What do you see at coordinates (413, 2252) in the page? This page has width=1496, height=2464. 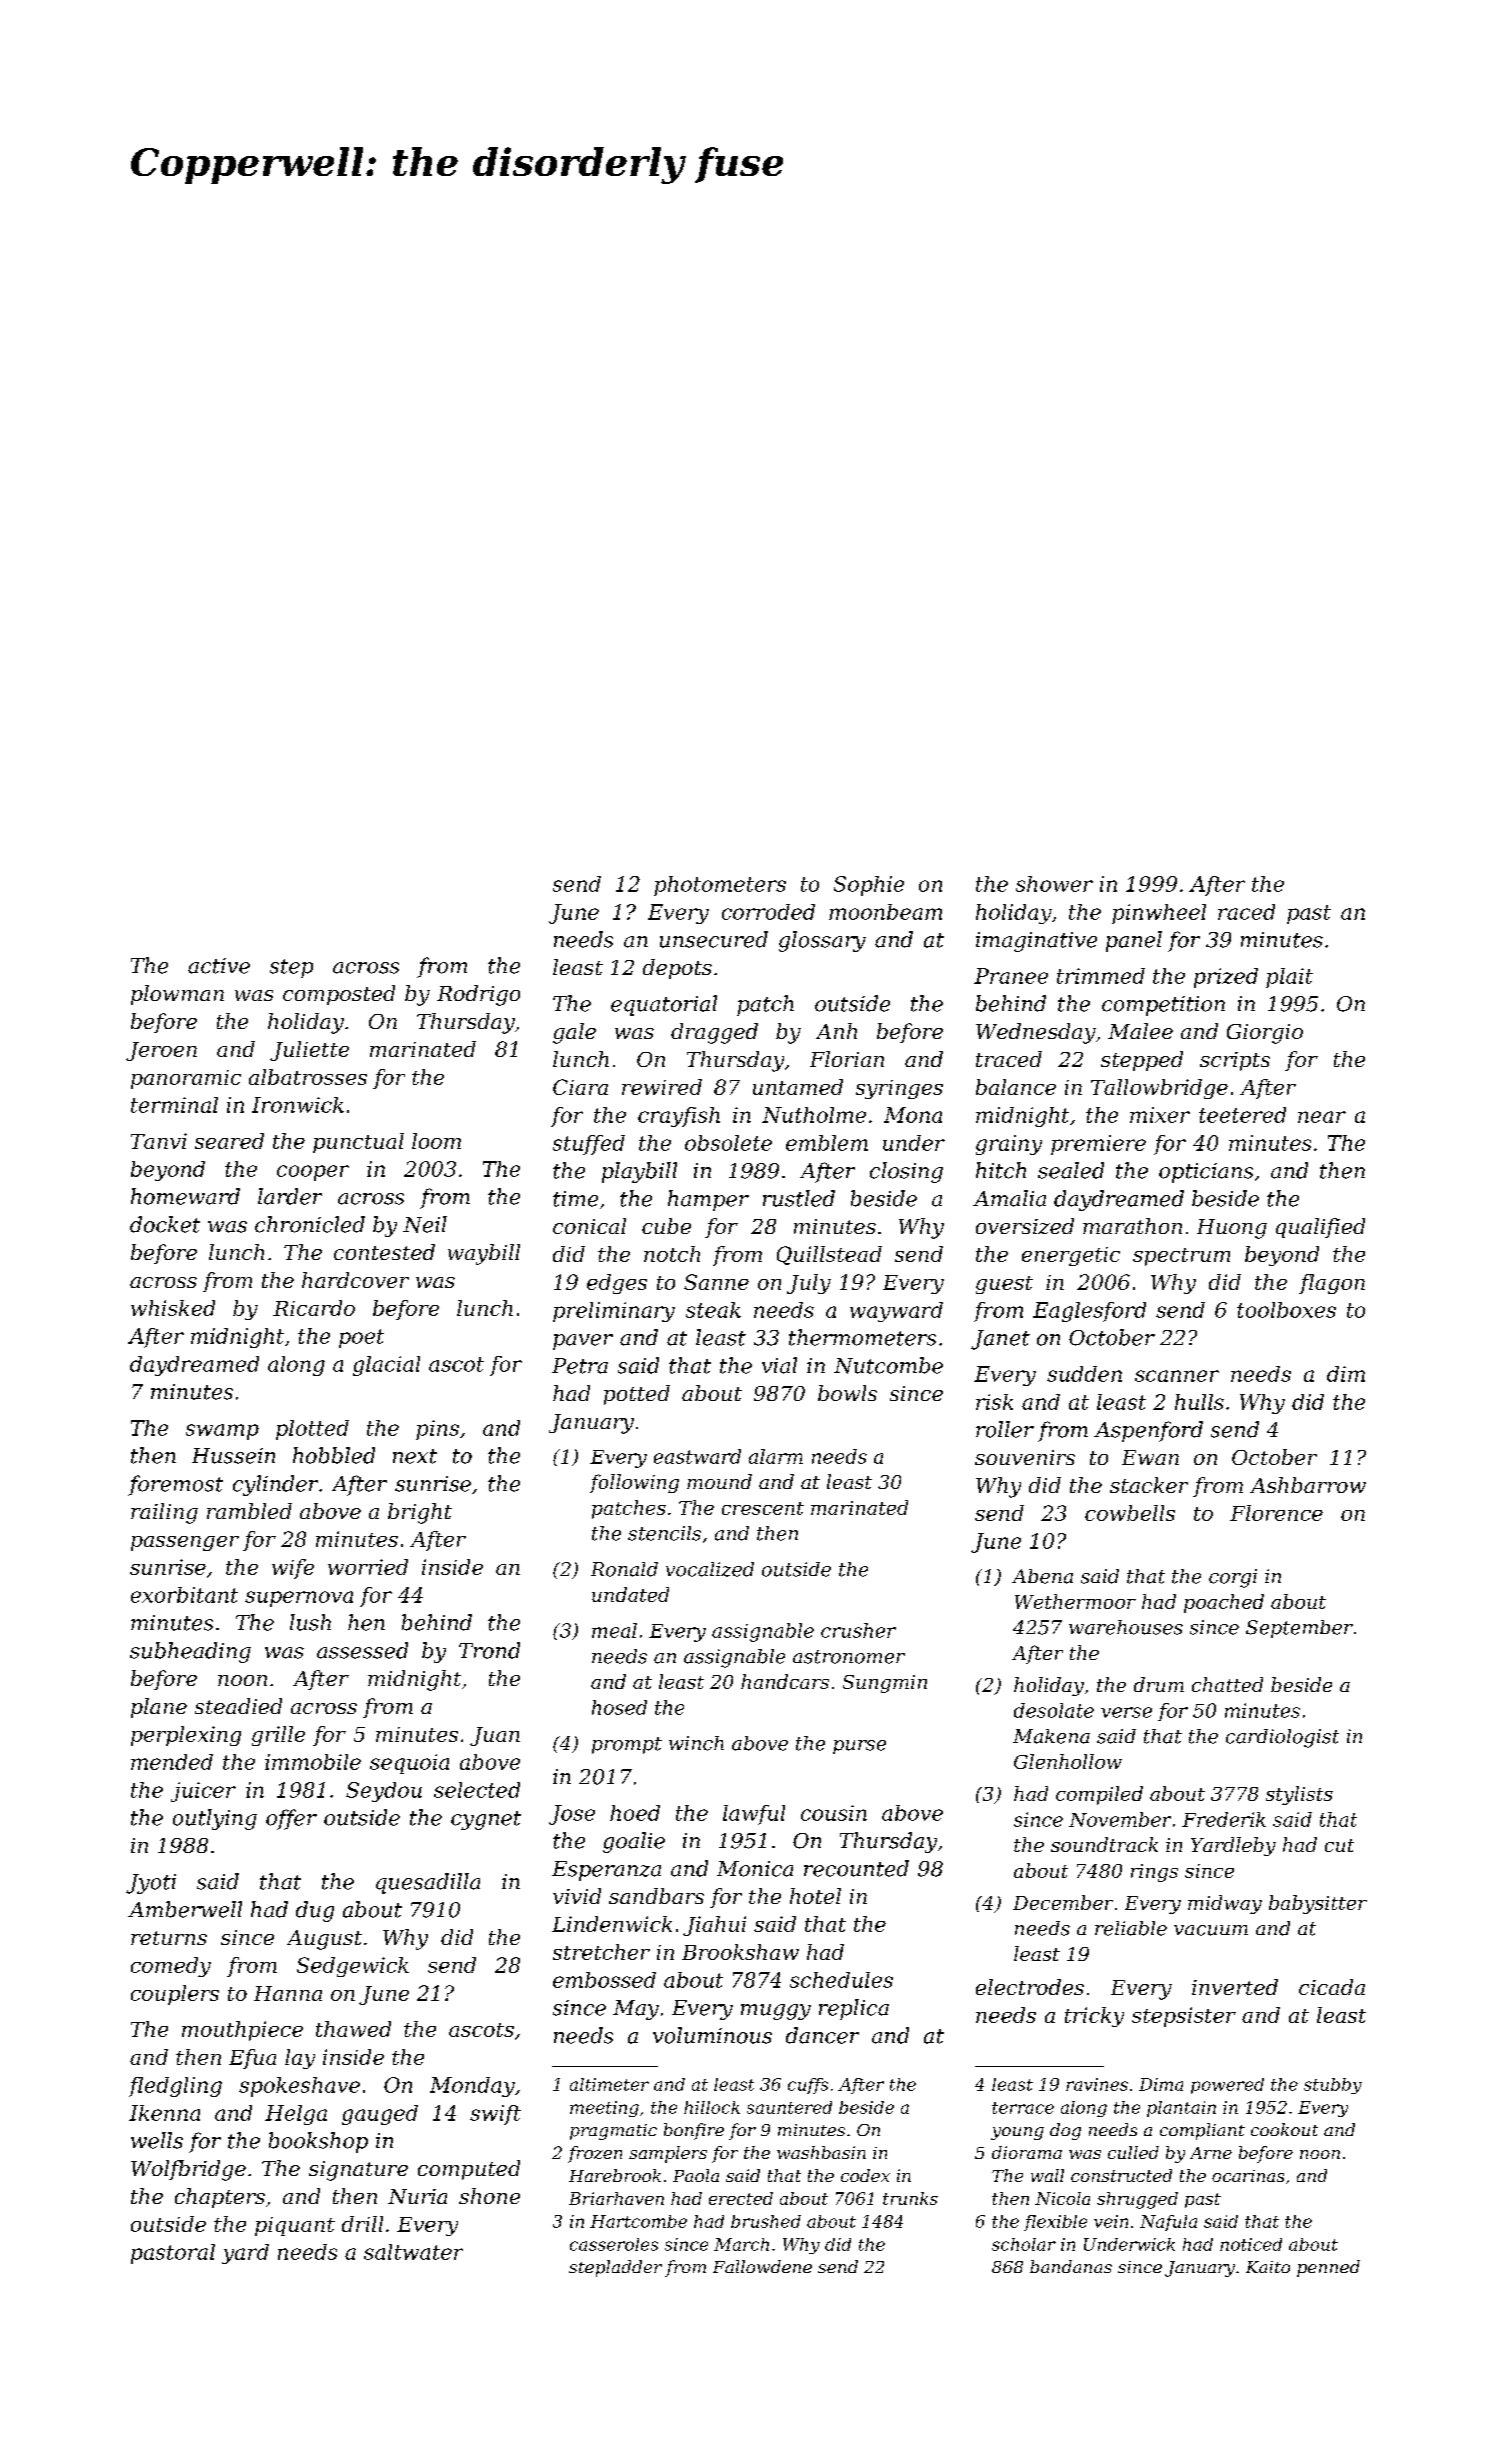 I see `saltwater` at bounding box center [413, 2252].
